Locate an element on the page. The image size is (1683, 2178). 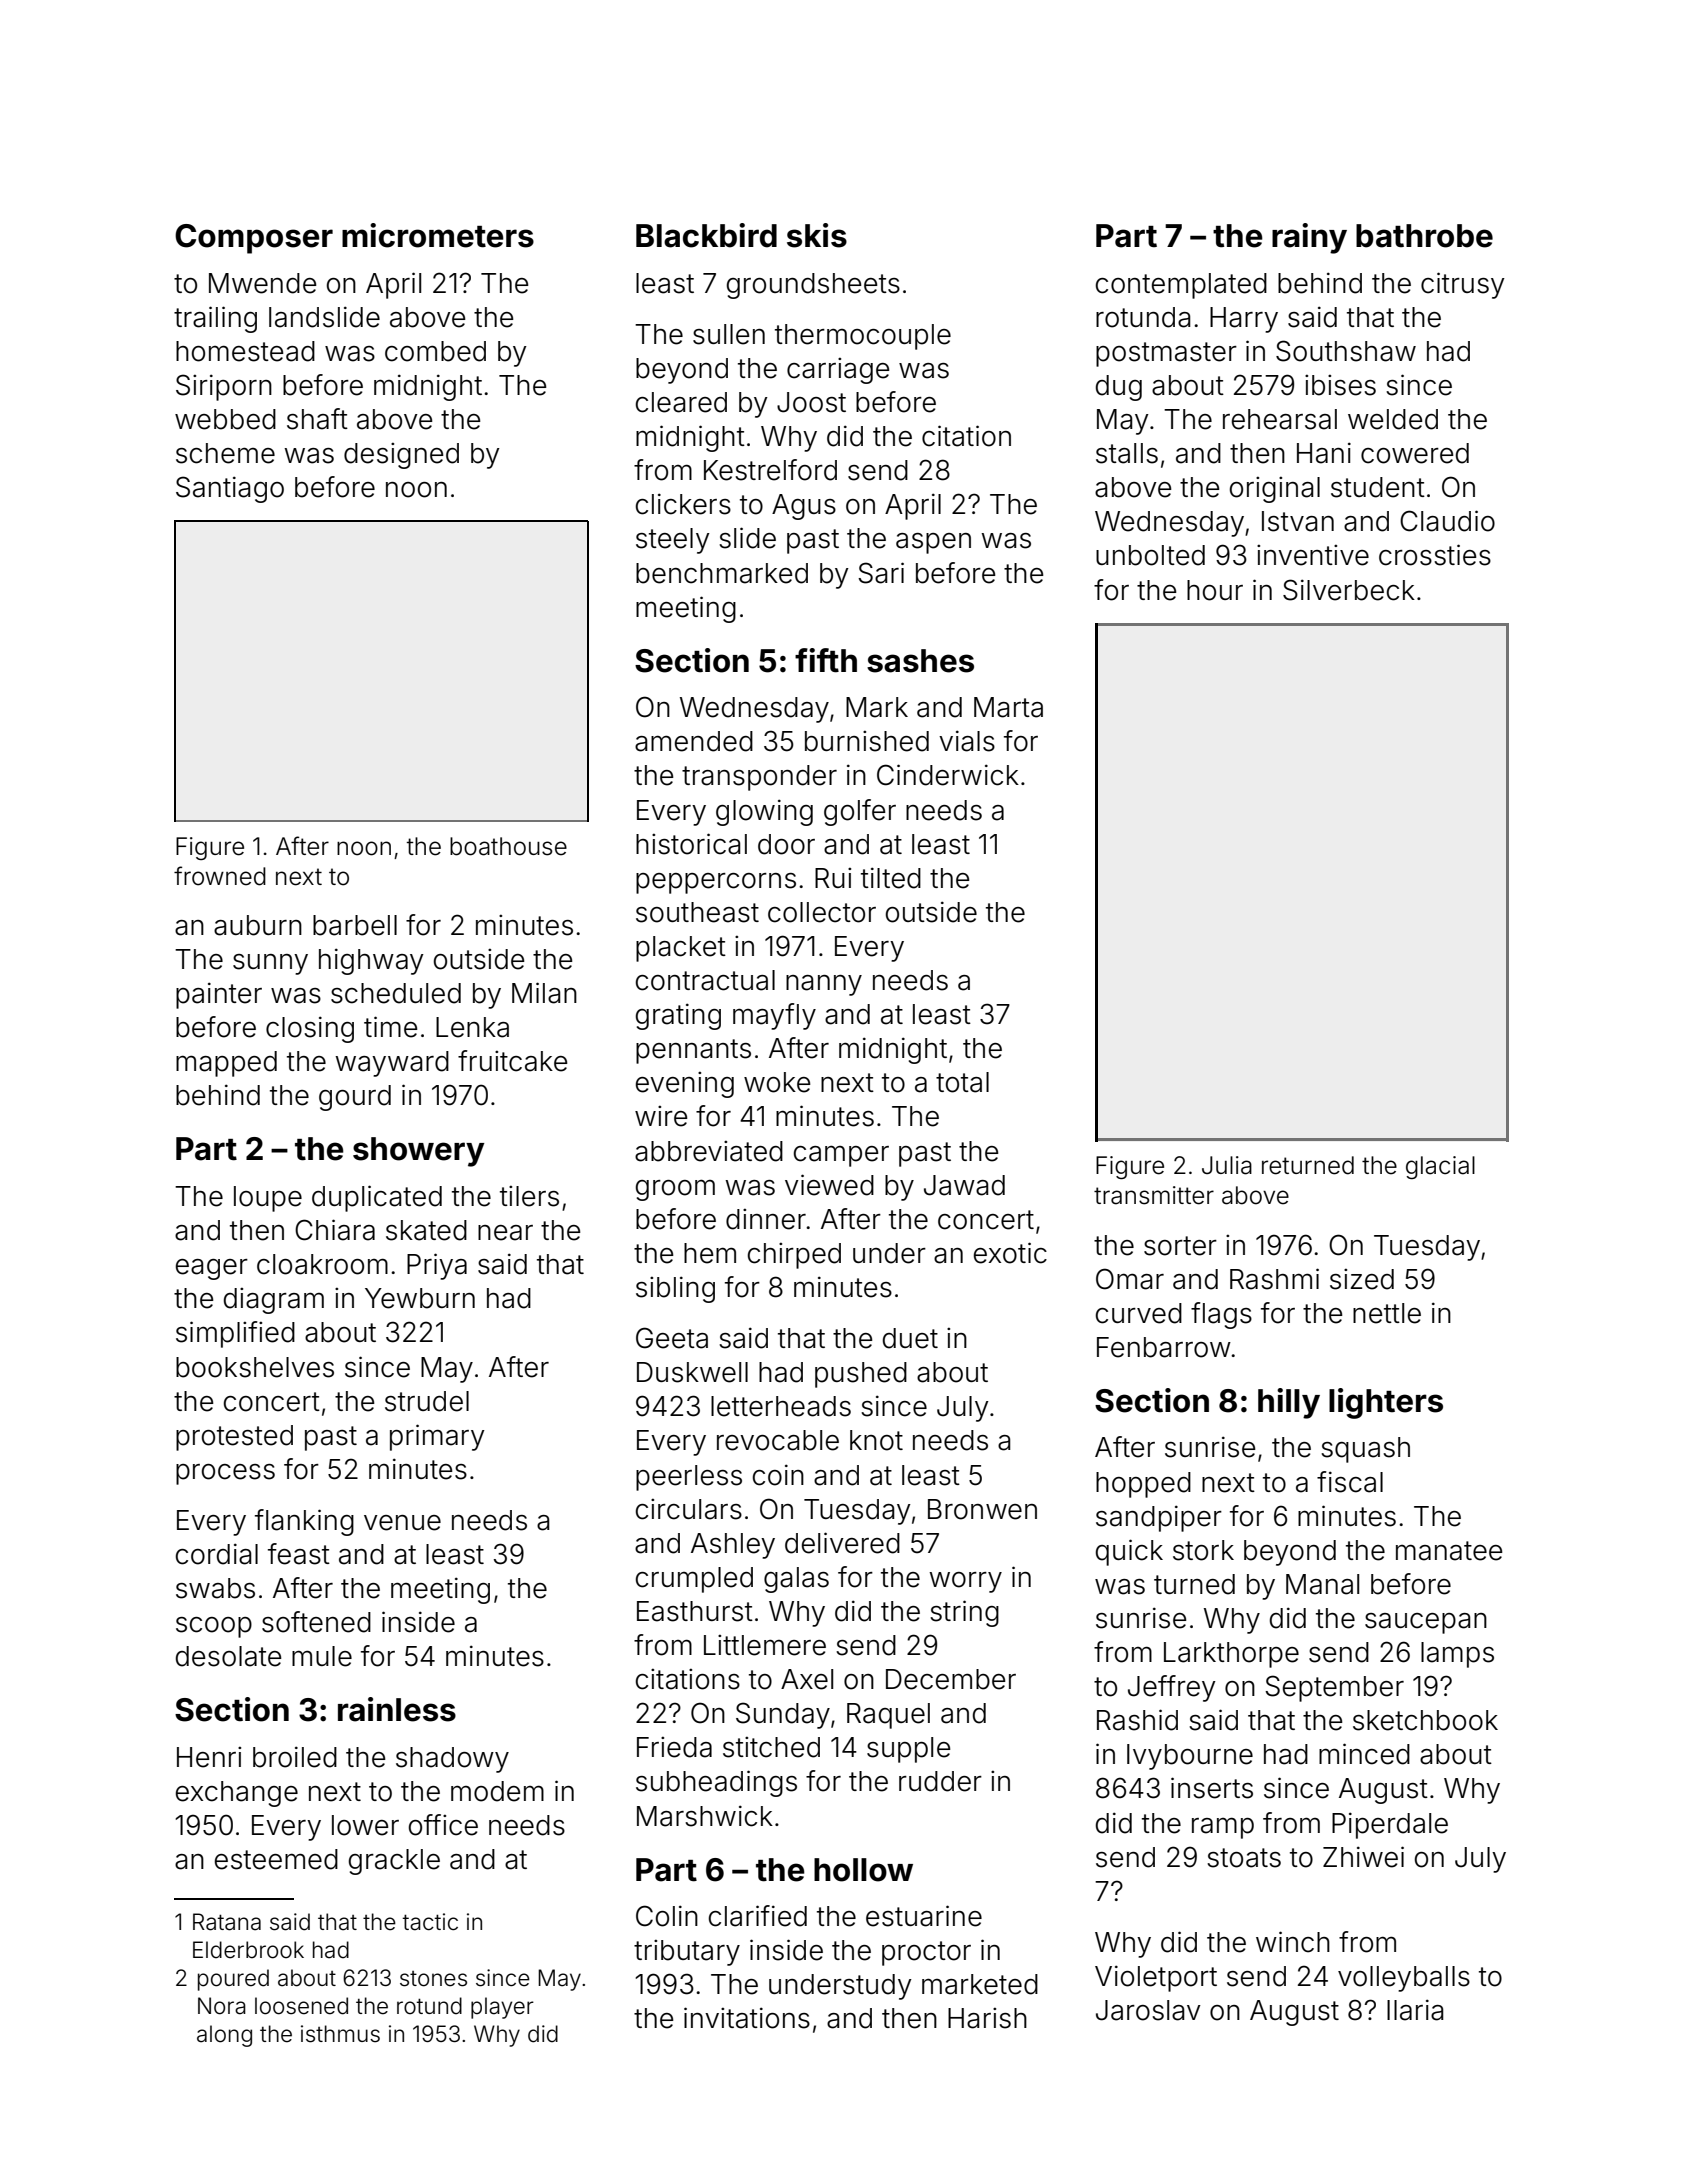
amended is located at coordinates (694, 741).
